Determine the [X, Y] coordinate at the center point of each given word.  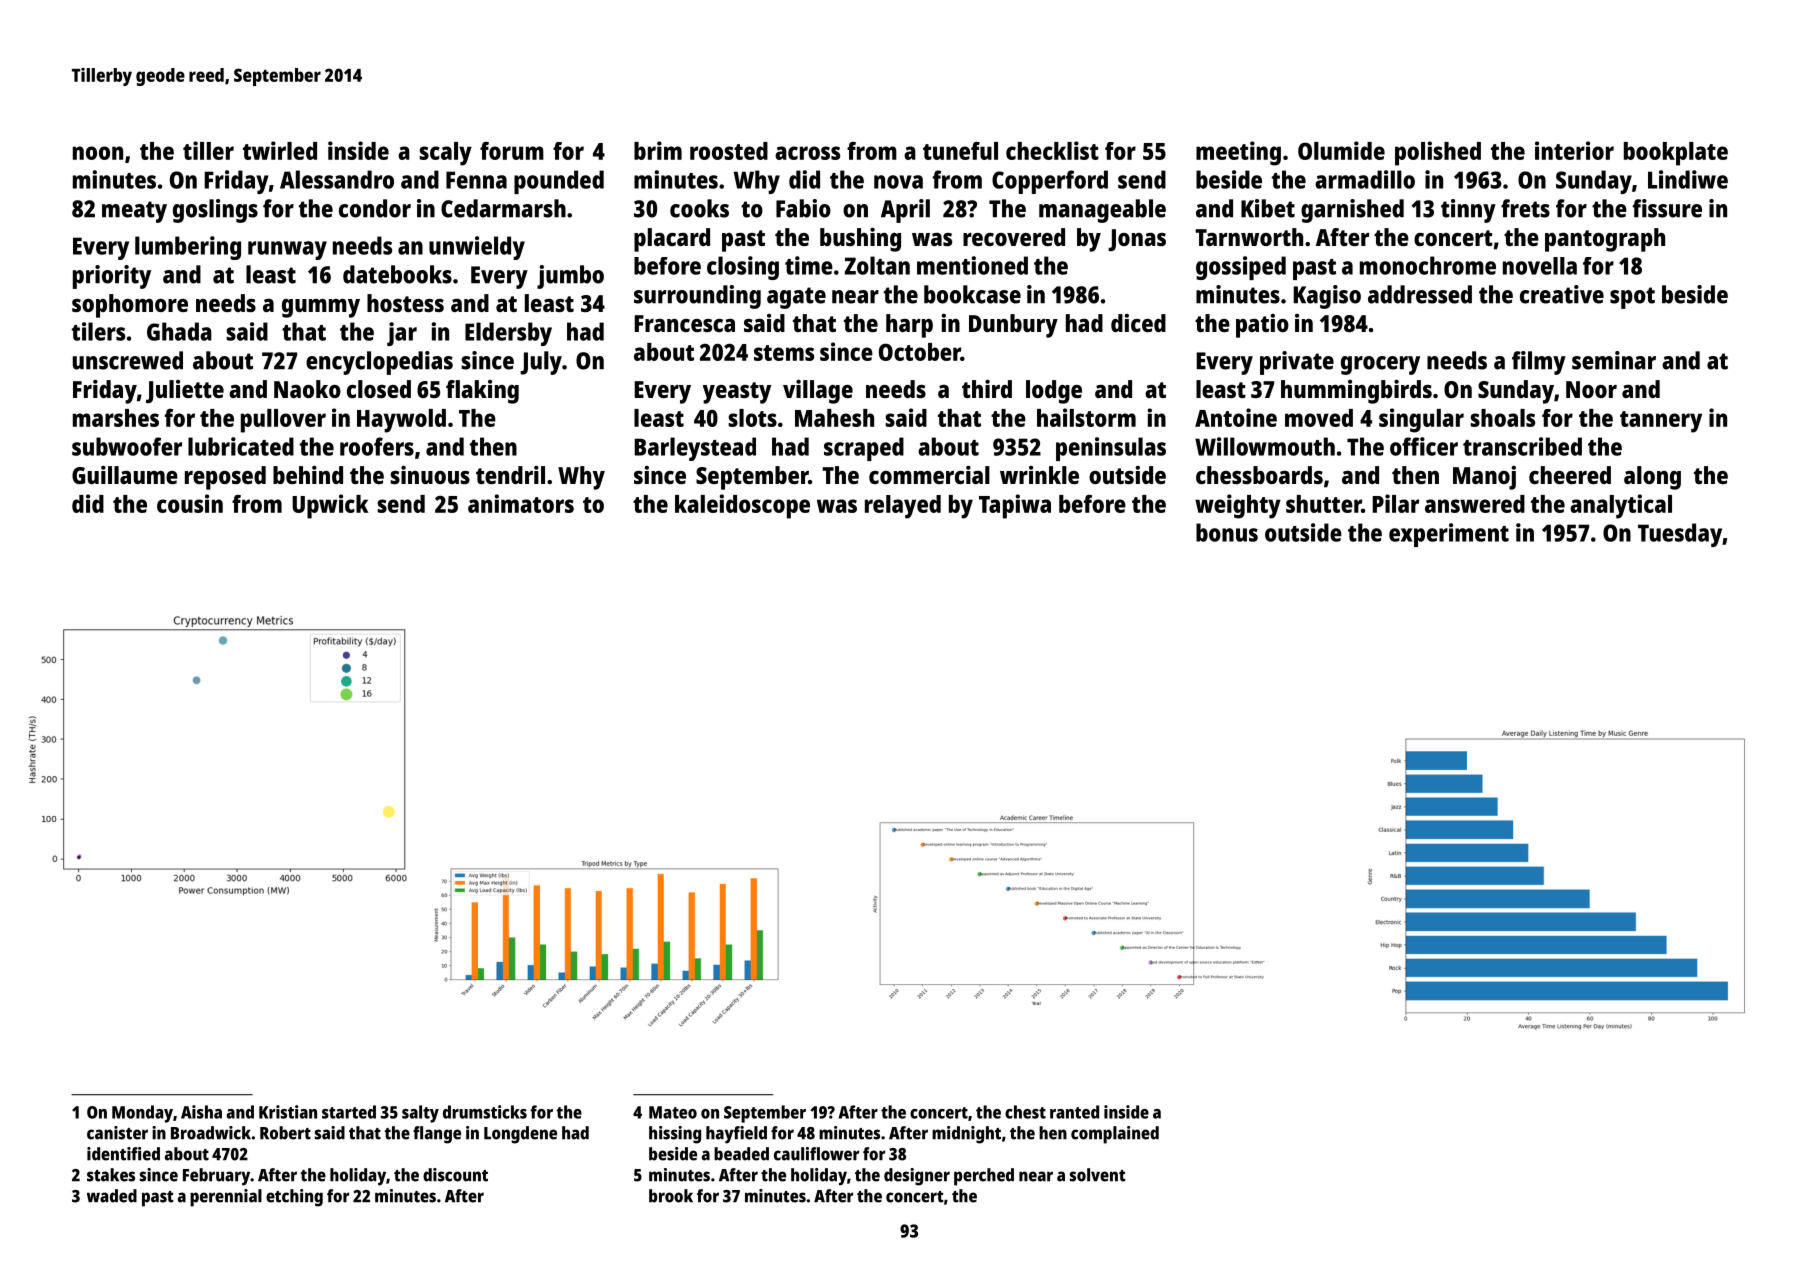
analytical [1621, 506]
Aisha [201, 1112]
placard [672, 240]
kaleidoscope [742, 506]
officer [1424, 446]
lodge [1054, 392]
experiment [1449, 535]
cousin [190, 503]
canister [117, 1133]
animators [521, 503]
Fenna [476, 180]
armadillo [1365, 179]
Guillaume [125, 475]
